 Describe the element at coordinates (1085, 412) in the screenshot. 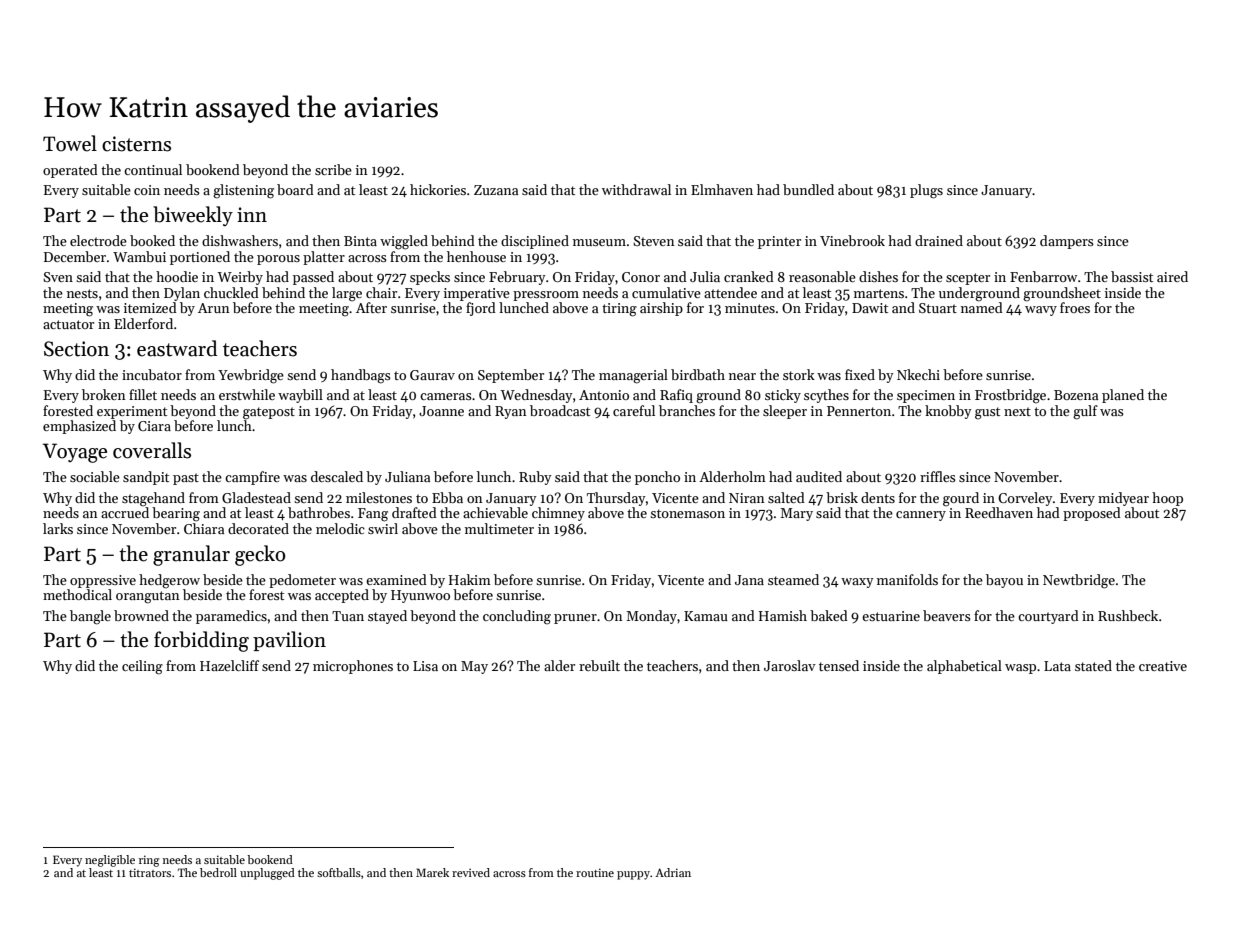

I see `gulf` at that location.
